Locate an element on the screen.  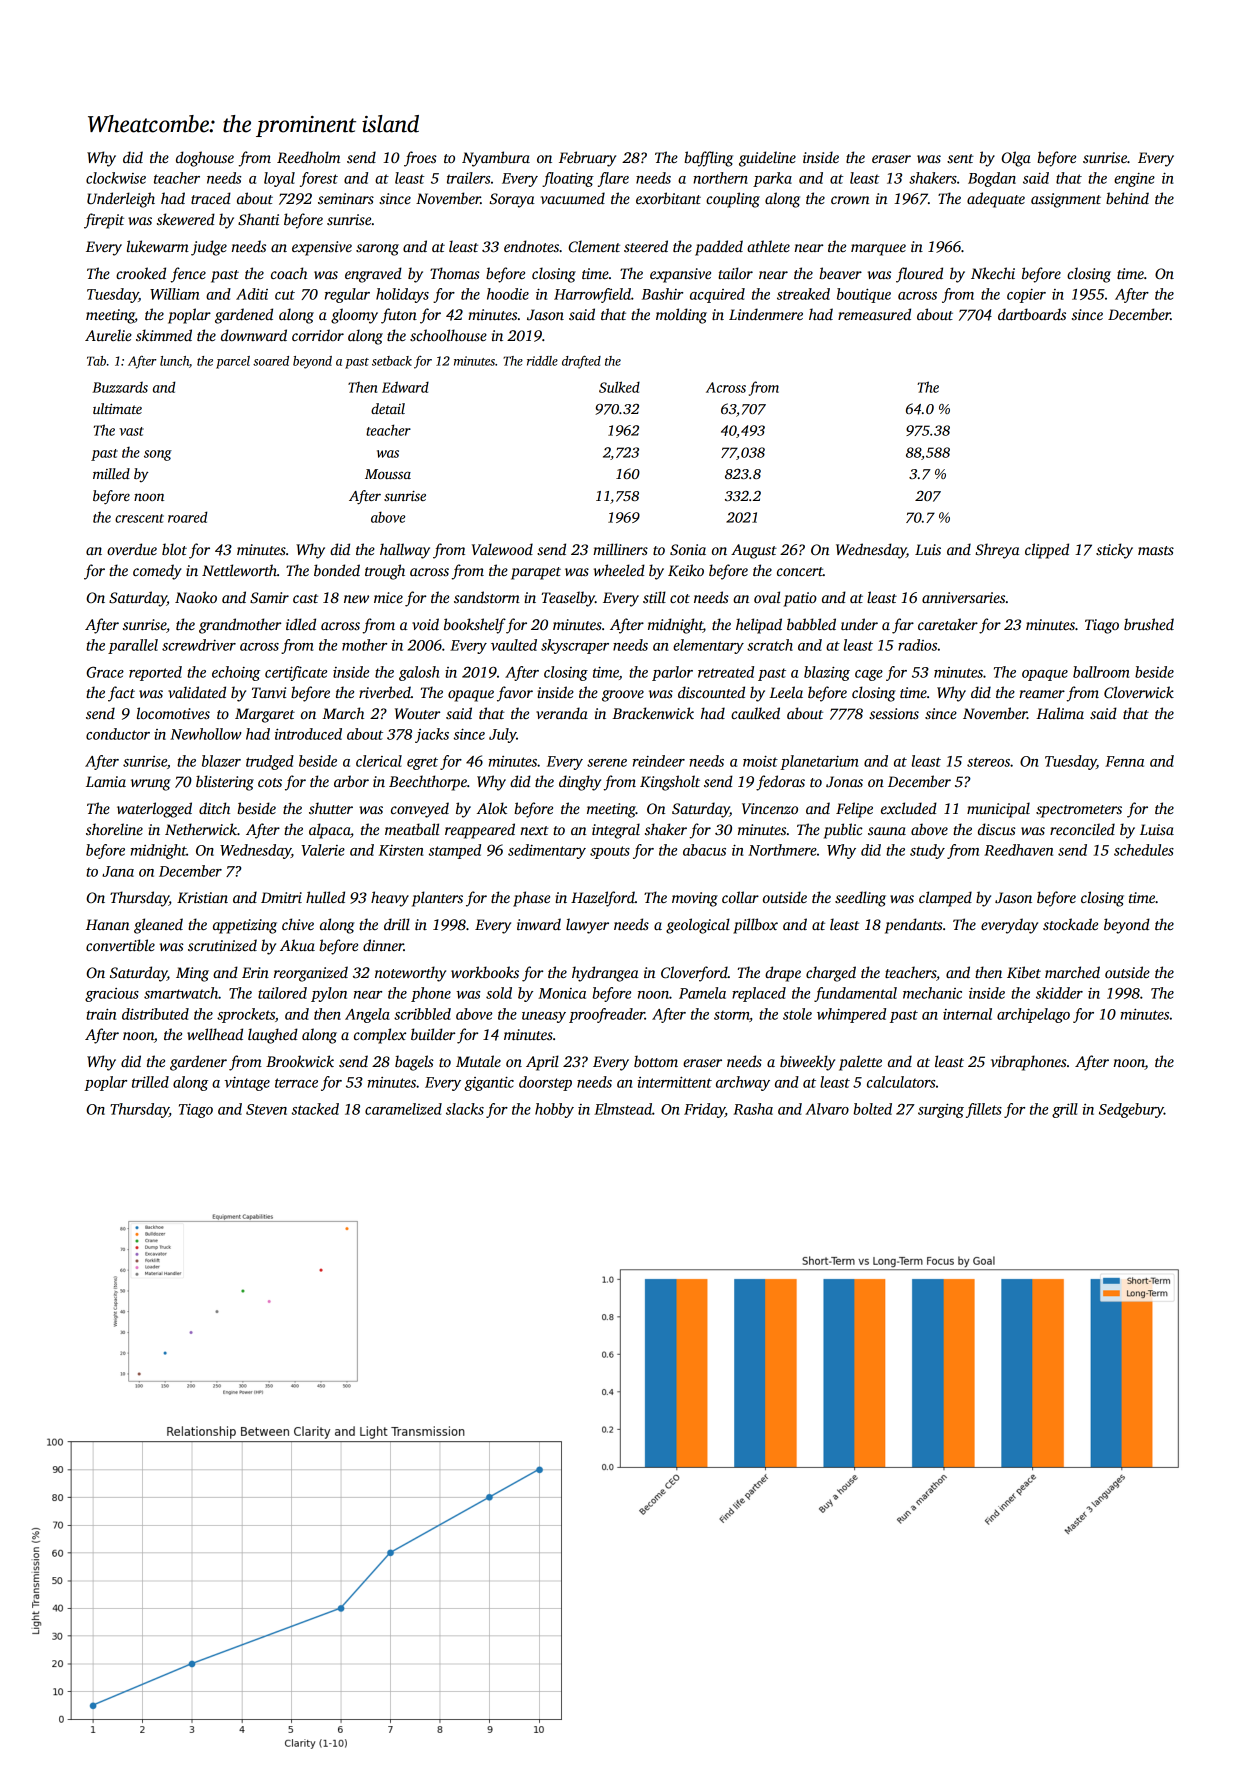
Steven is located at coordinates (266, 1109).
